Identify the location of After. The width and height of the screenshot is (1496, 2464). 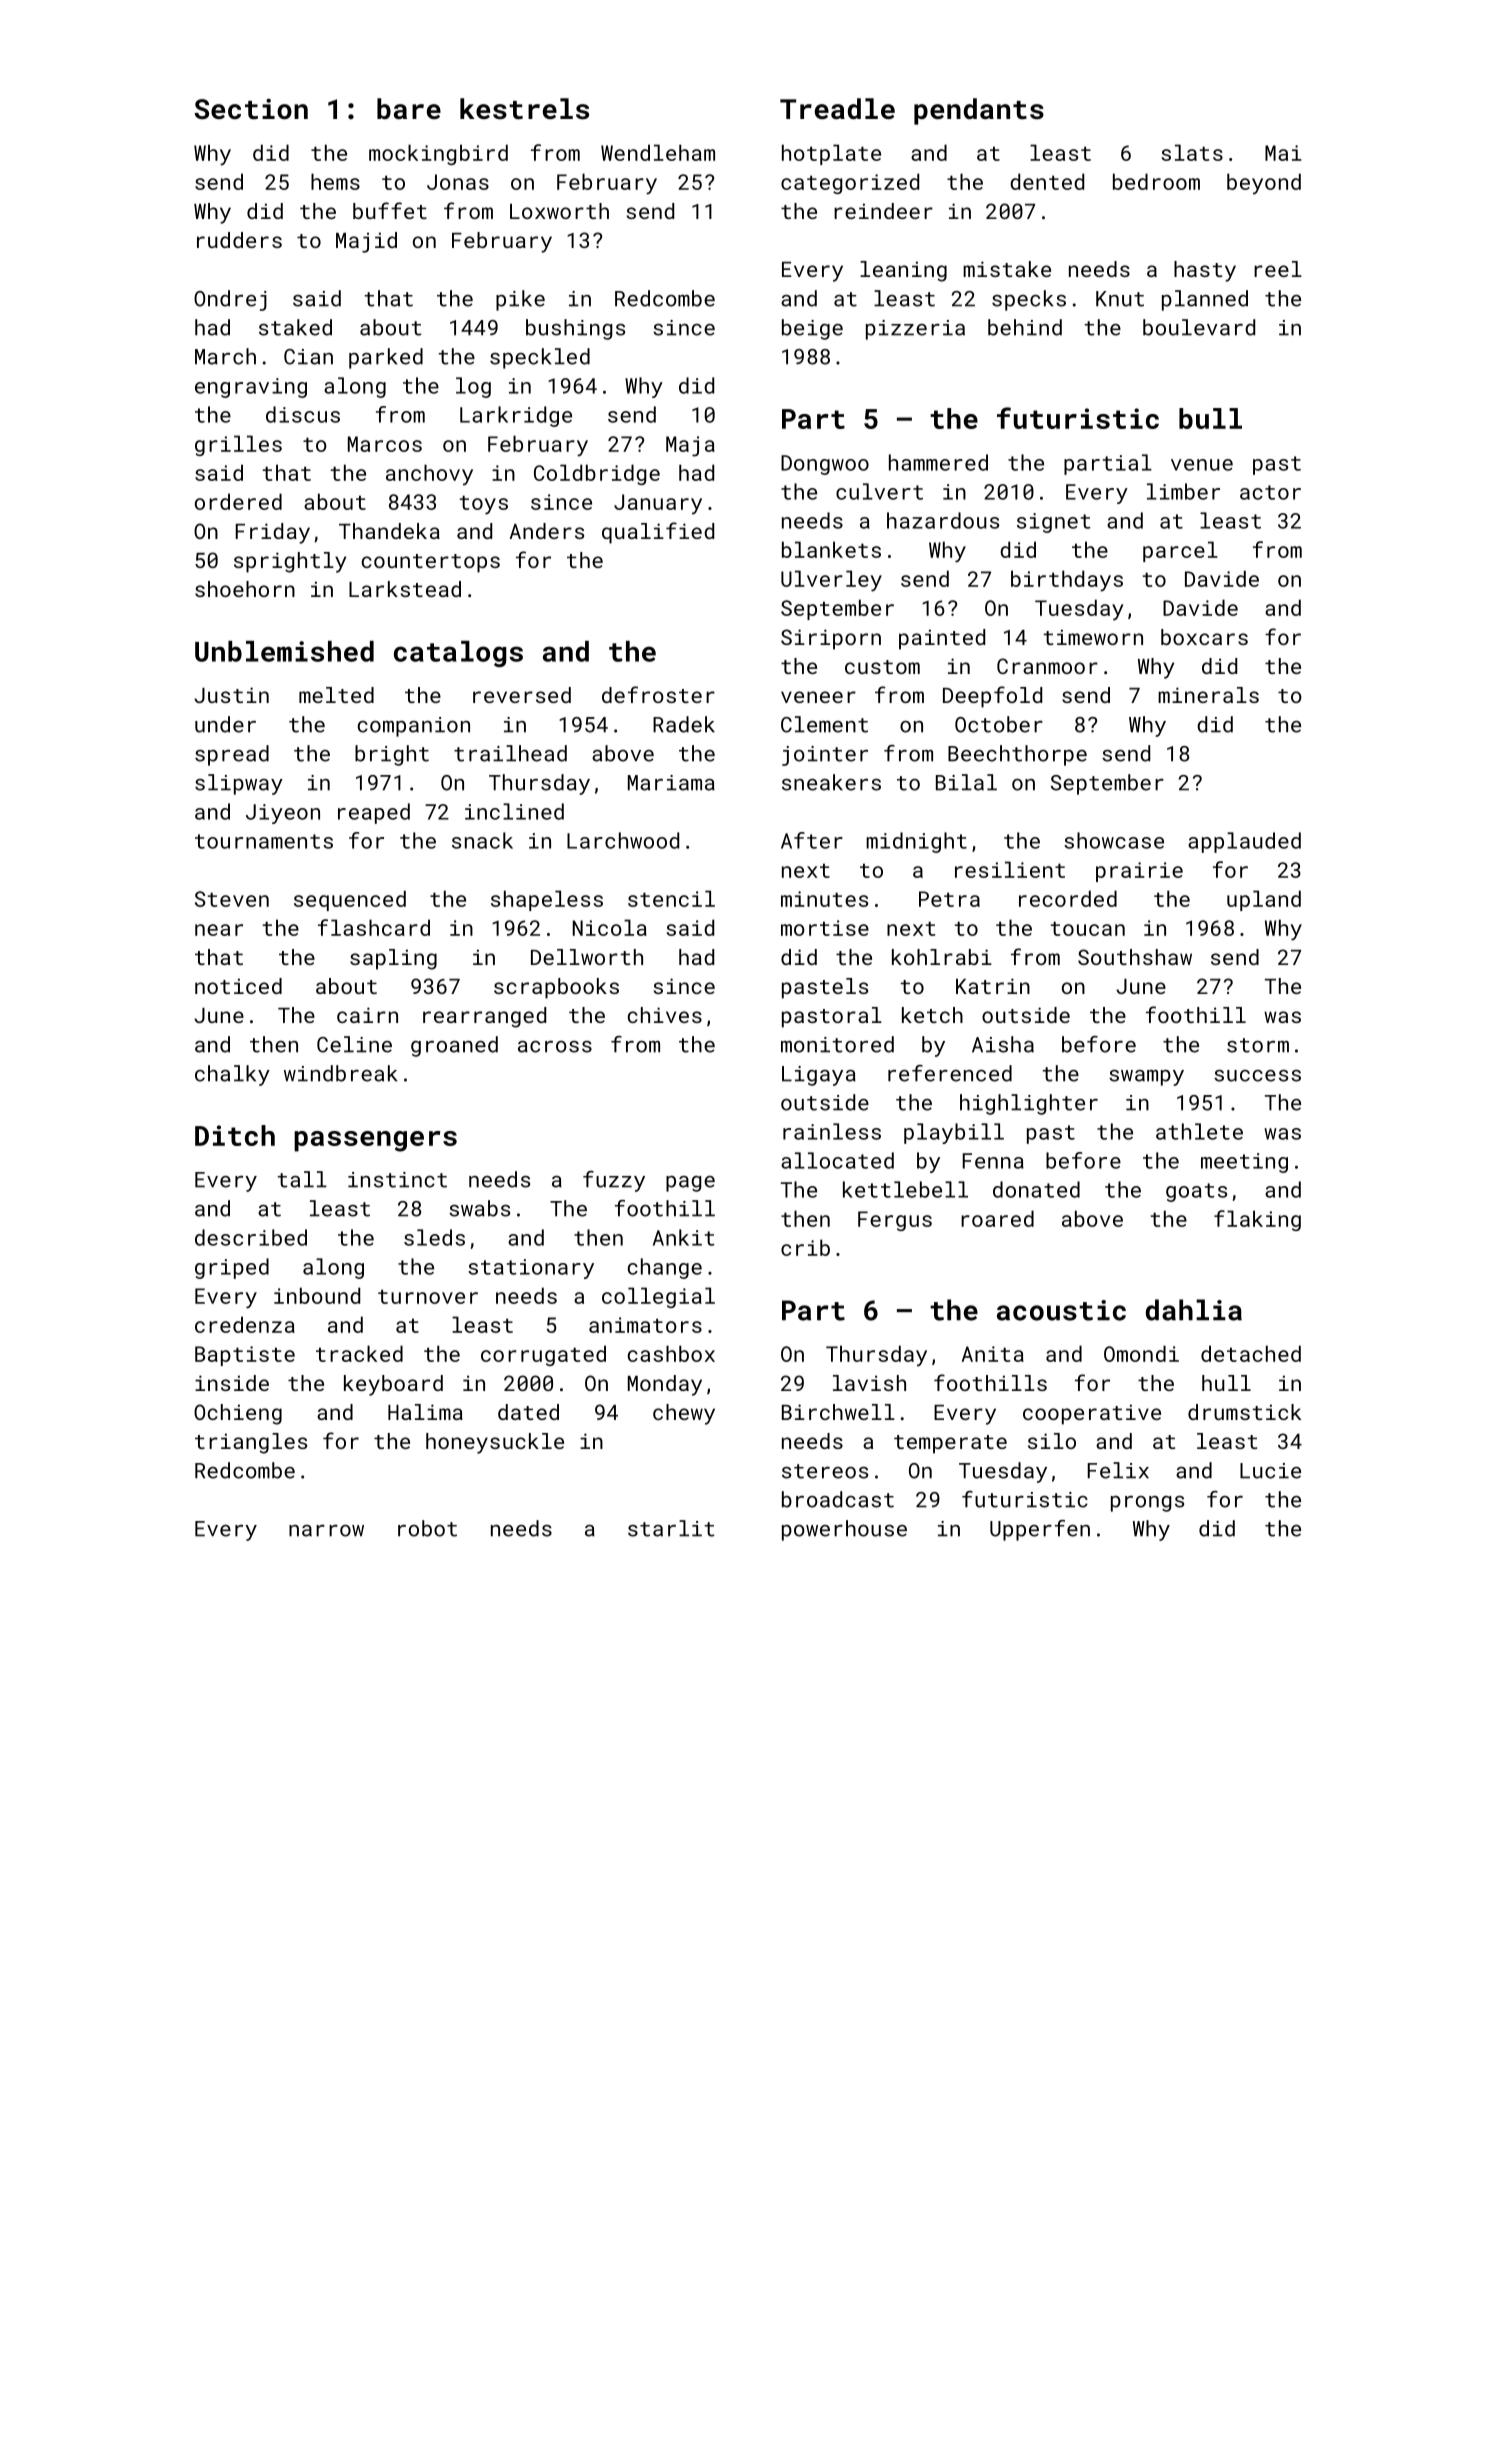
(812, 840).
